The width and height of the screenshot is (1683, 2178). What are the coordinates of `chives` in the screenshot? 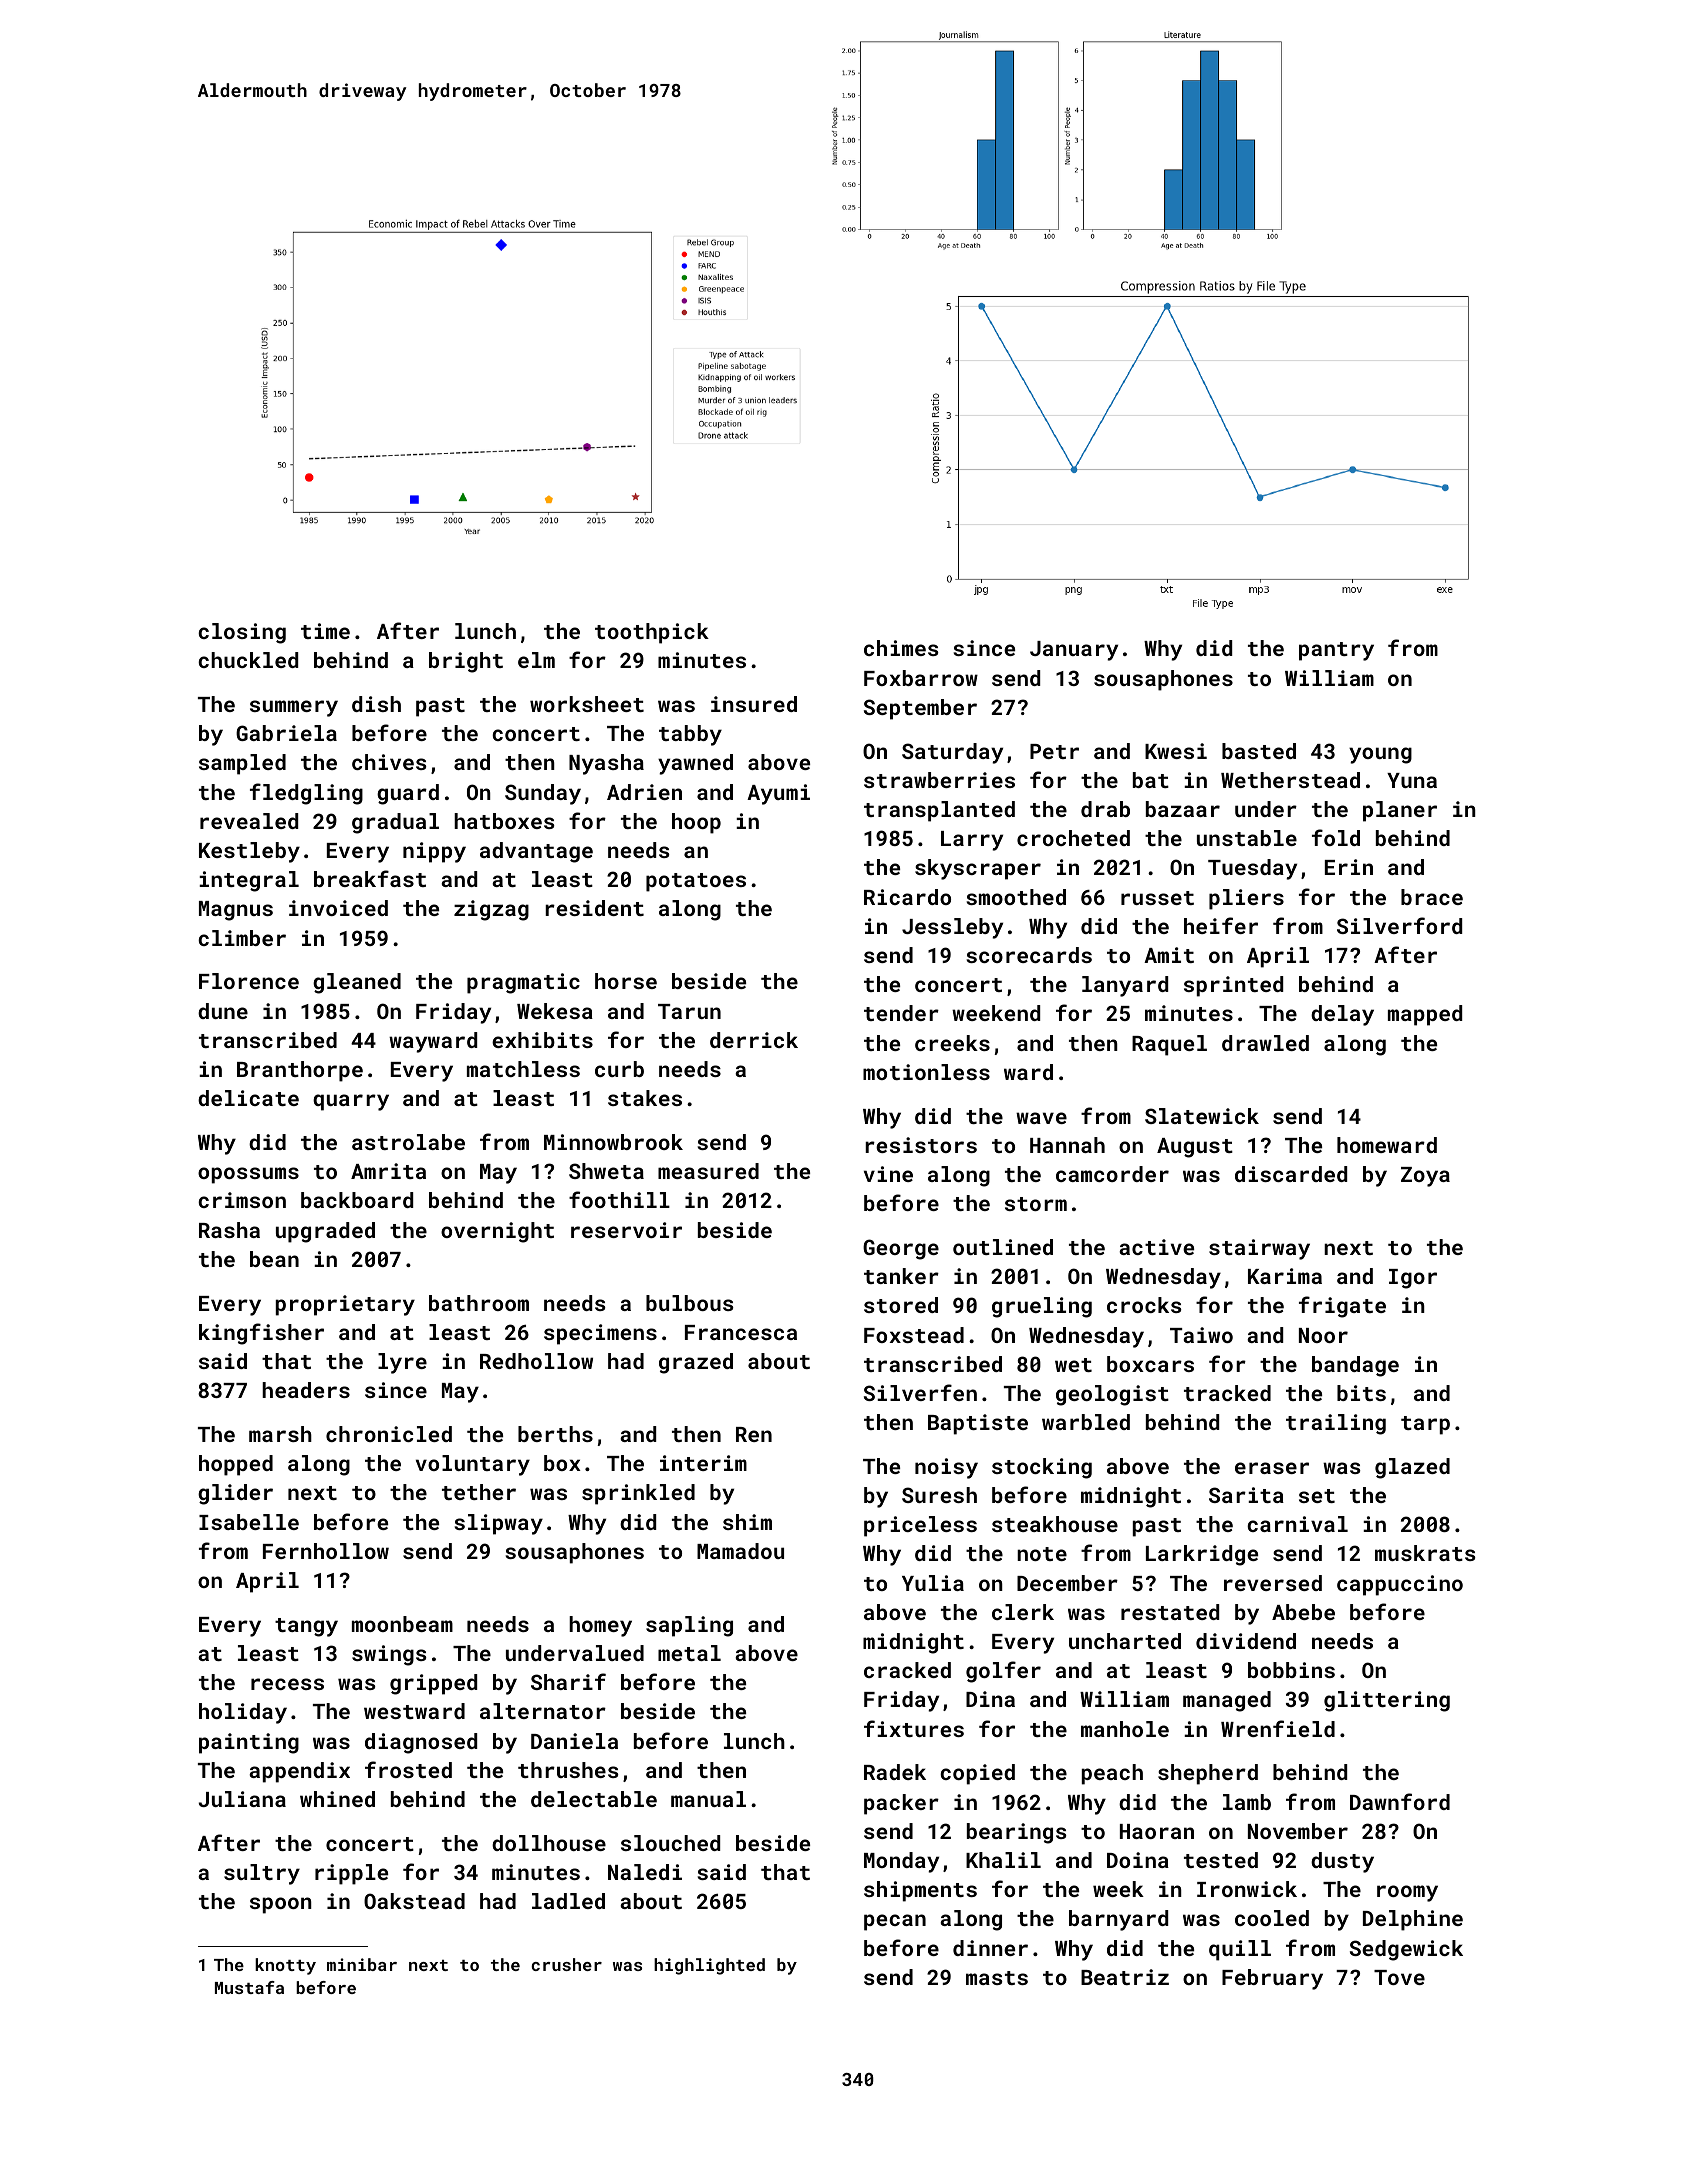 It's located at (389, 762).
